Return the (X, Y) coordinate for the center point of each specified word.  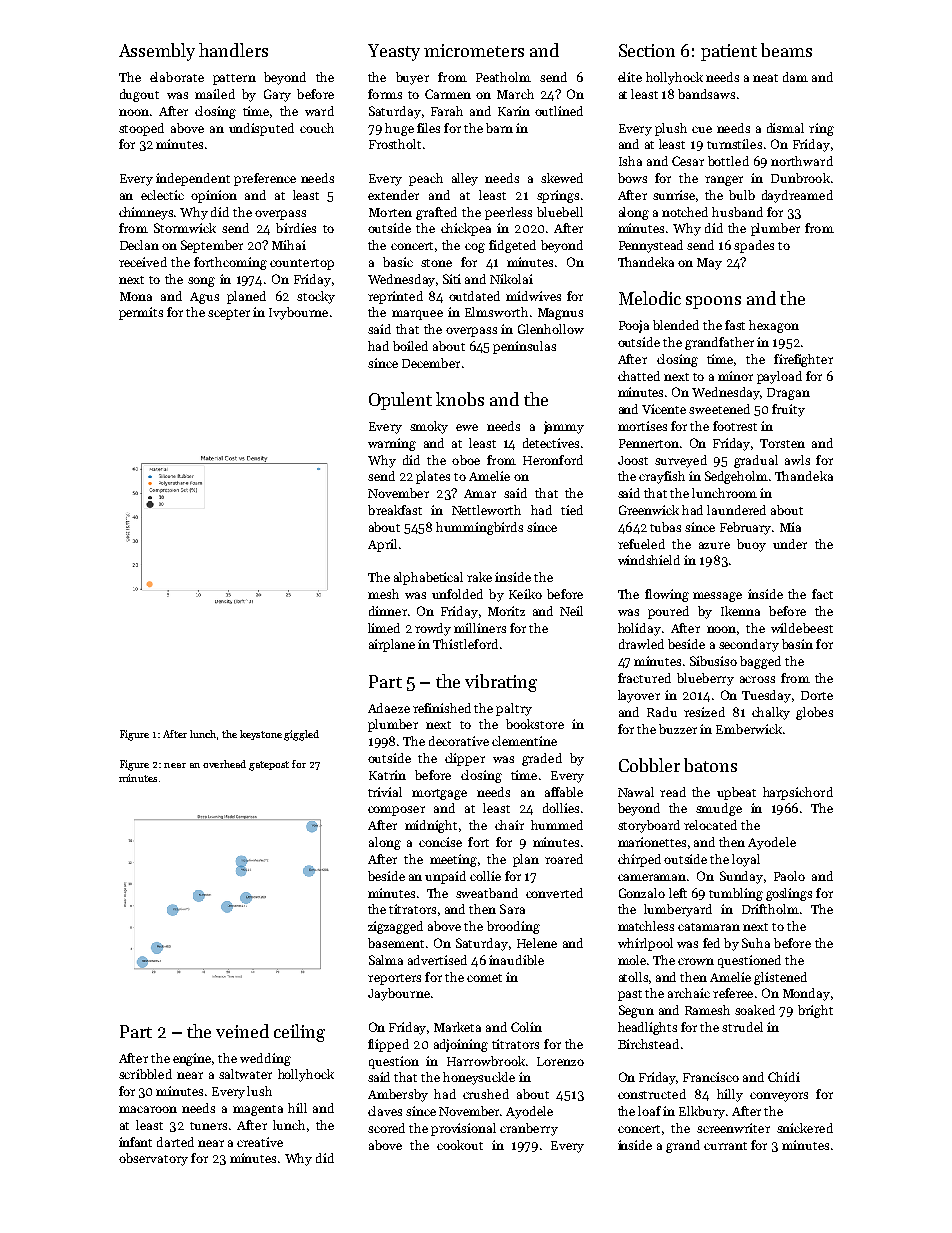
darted (175, 1142)
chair (509, 825)
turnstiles (734, 144)
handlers (233, 50)
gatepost (269, 766)
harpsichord (798, 793)
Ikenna (740, 611)
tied (572, 510)
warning (392, 444)
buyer (412, 78)
